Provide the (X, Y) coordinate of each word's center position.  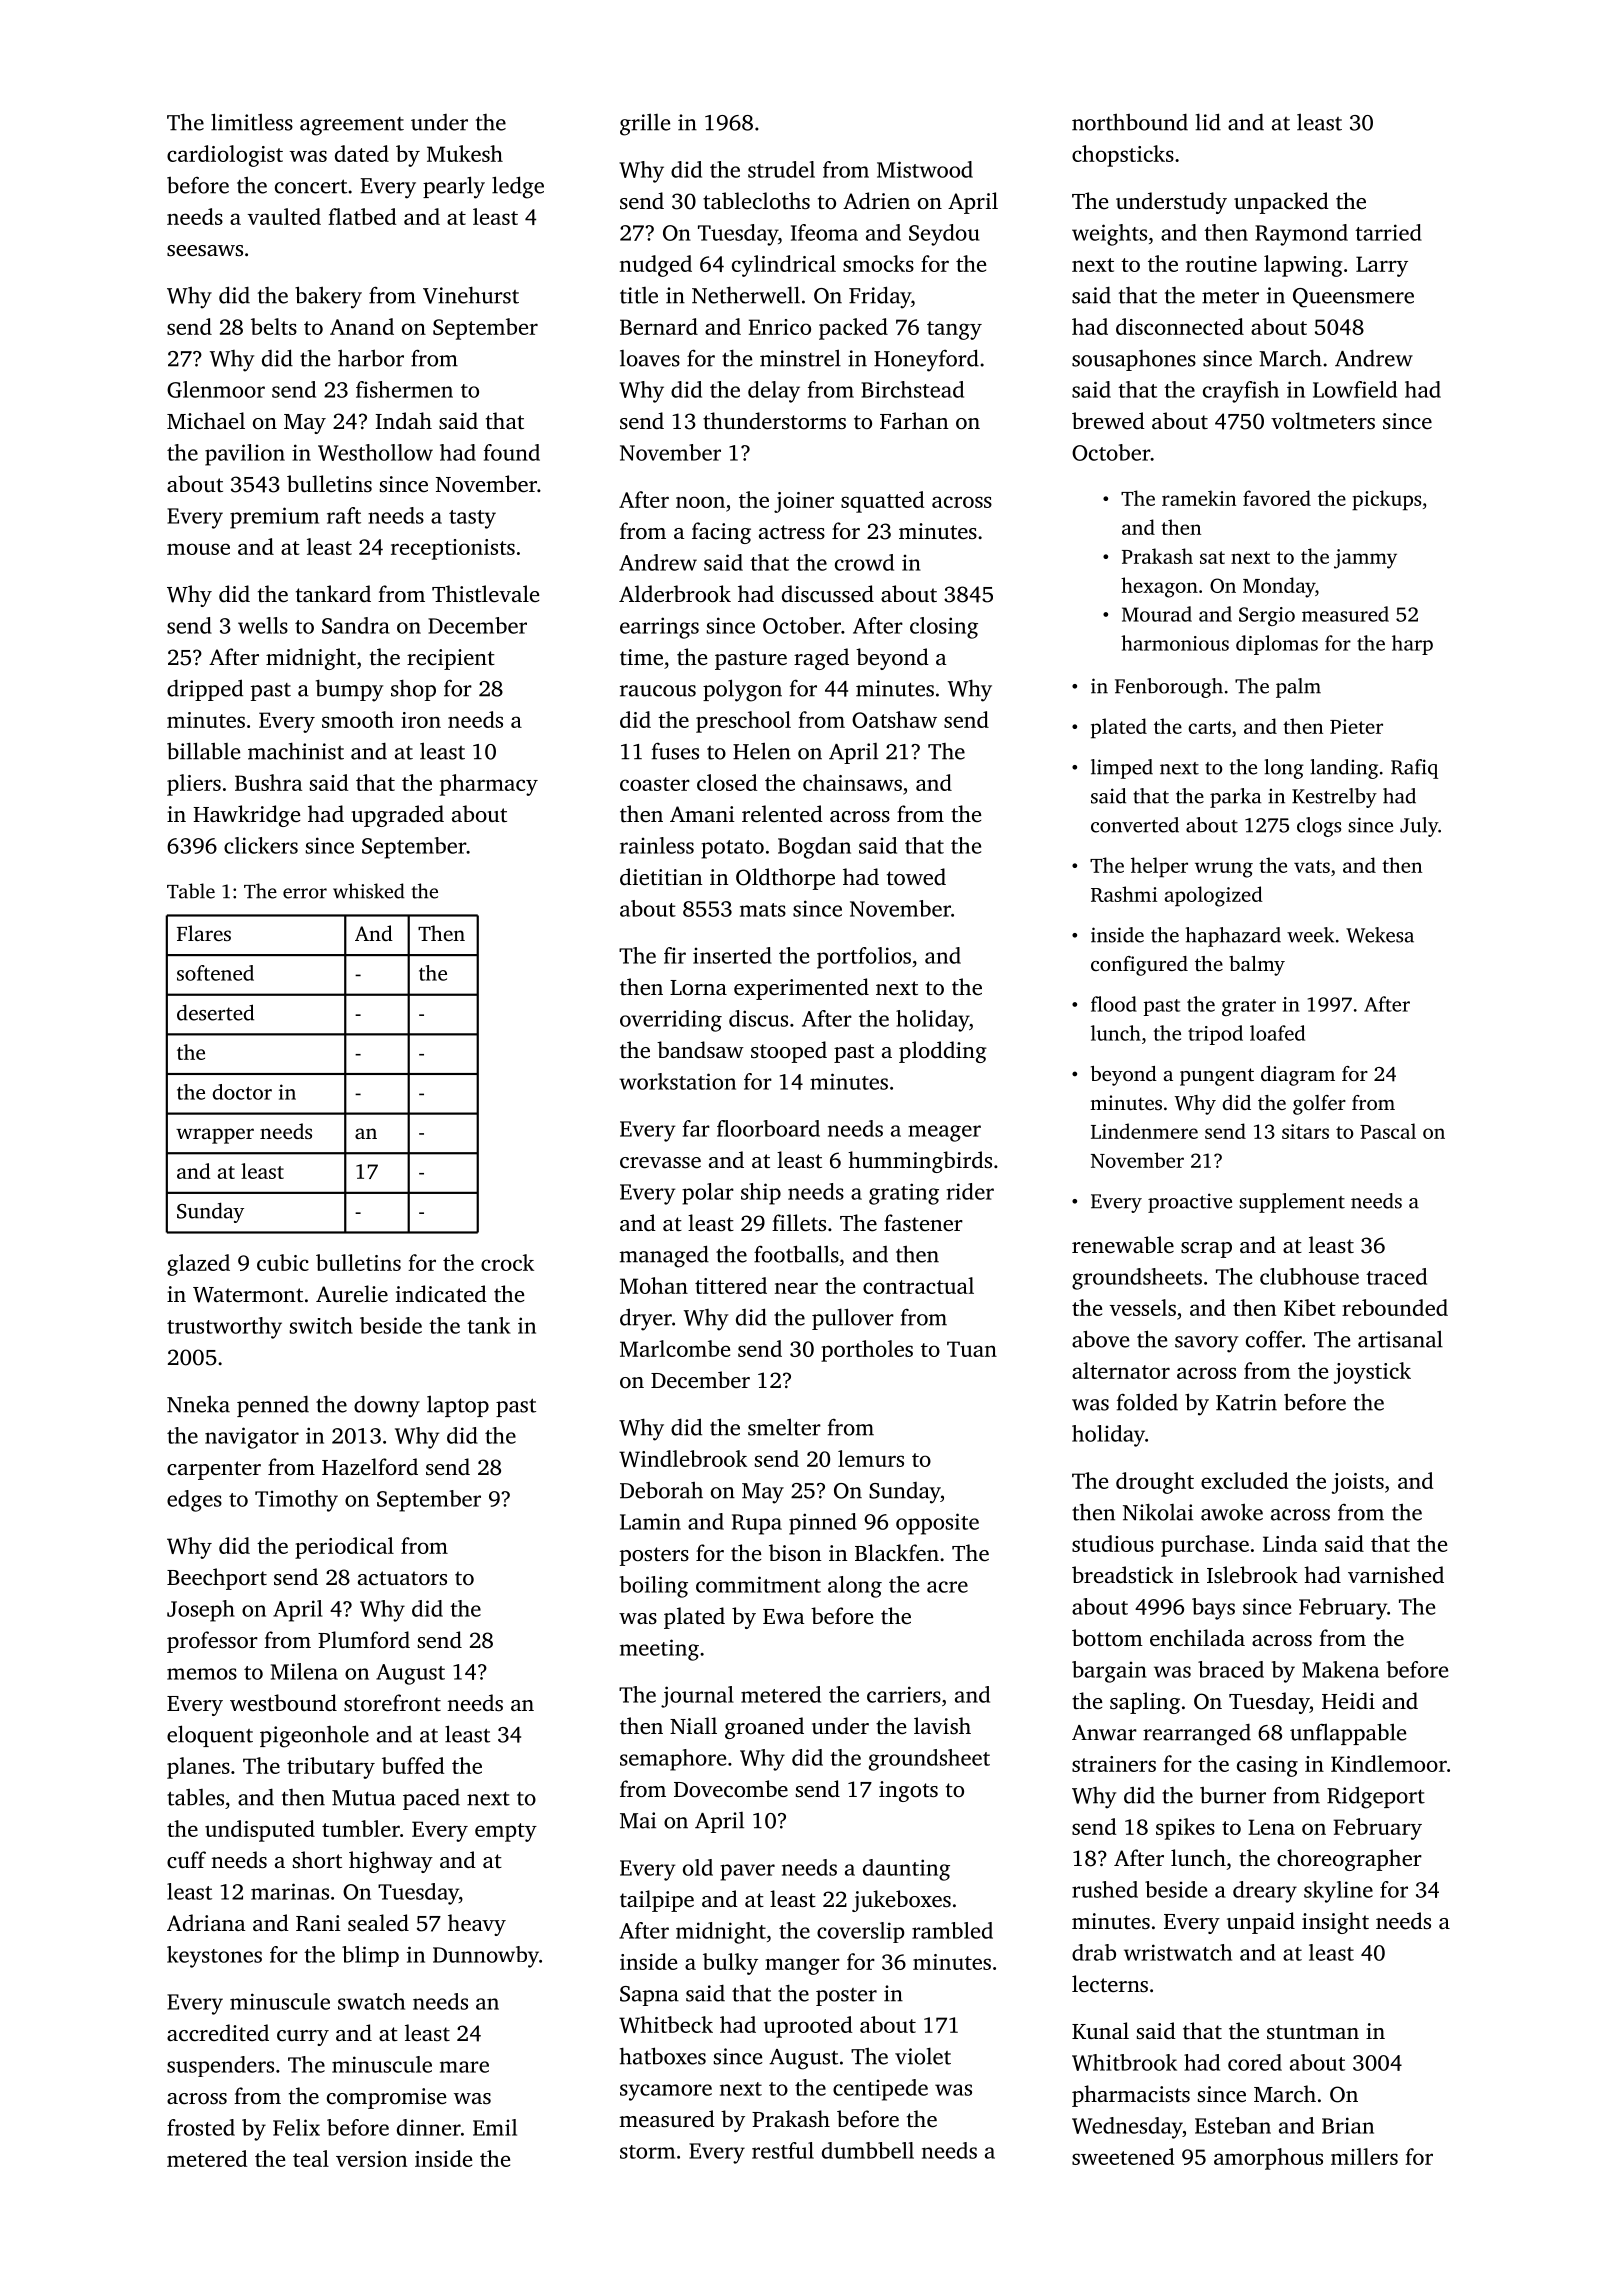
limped (1122, 769)
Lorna (698, 987)
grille (645, 124)
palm (1298, 688)
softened (215, 973)
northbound (1130, 122)
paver (747, 1872)
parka (1235, 798)
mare (464, 2067)
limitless (252, 122)
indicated (441, 1294)
